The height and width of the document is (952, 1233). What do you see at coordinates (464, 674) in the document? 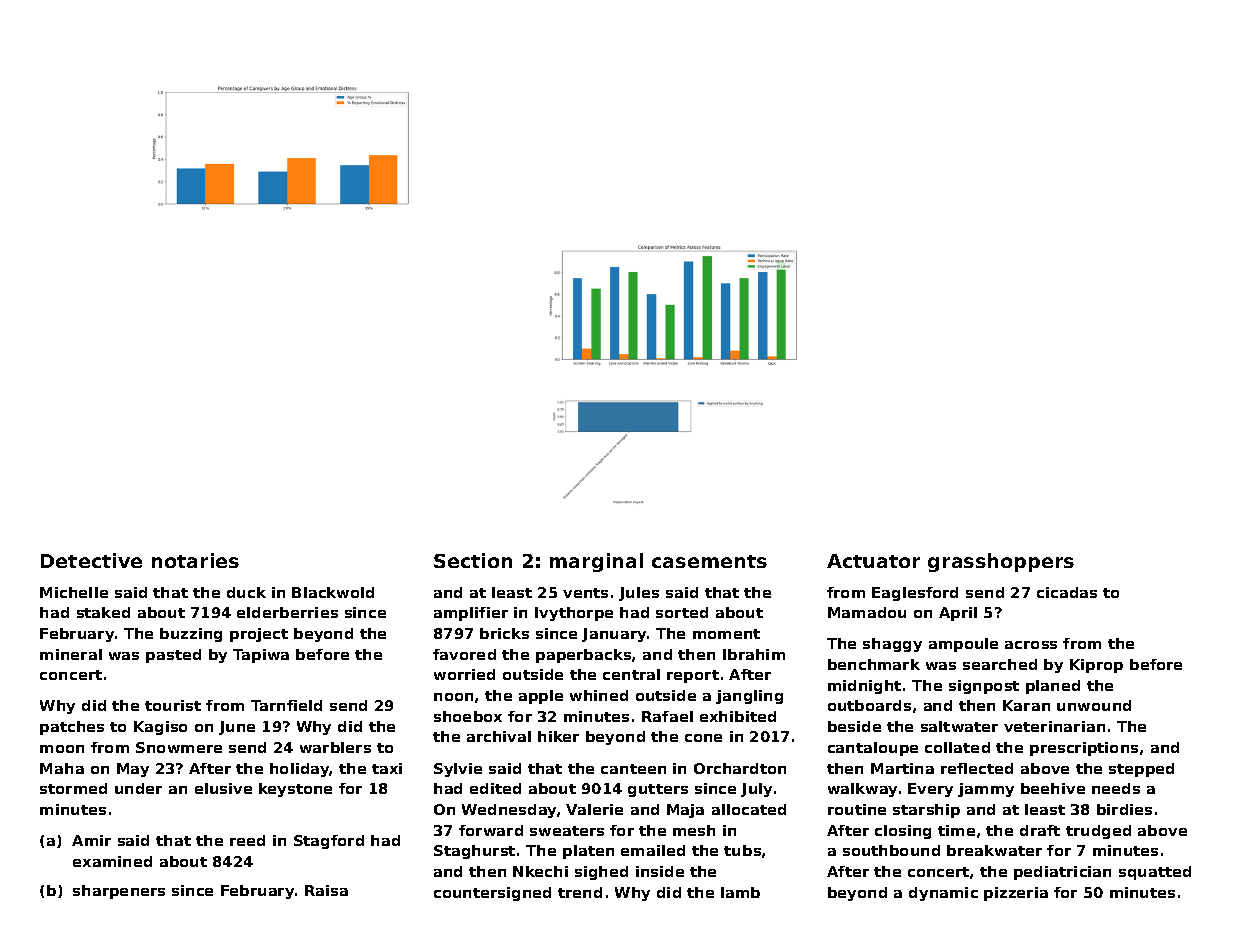
I see `worried` at bounding box center [464, 674].
